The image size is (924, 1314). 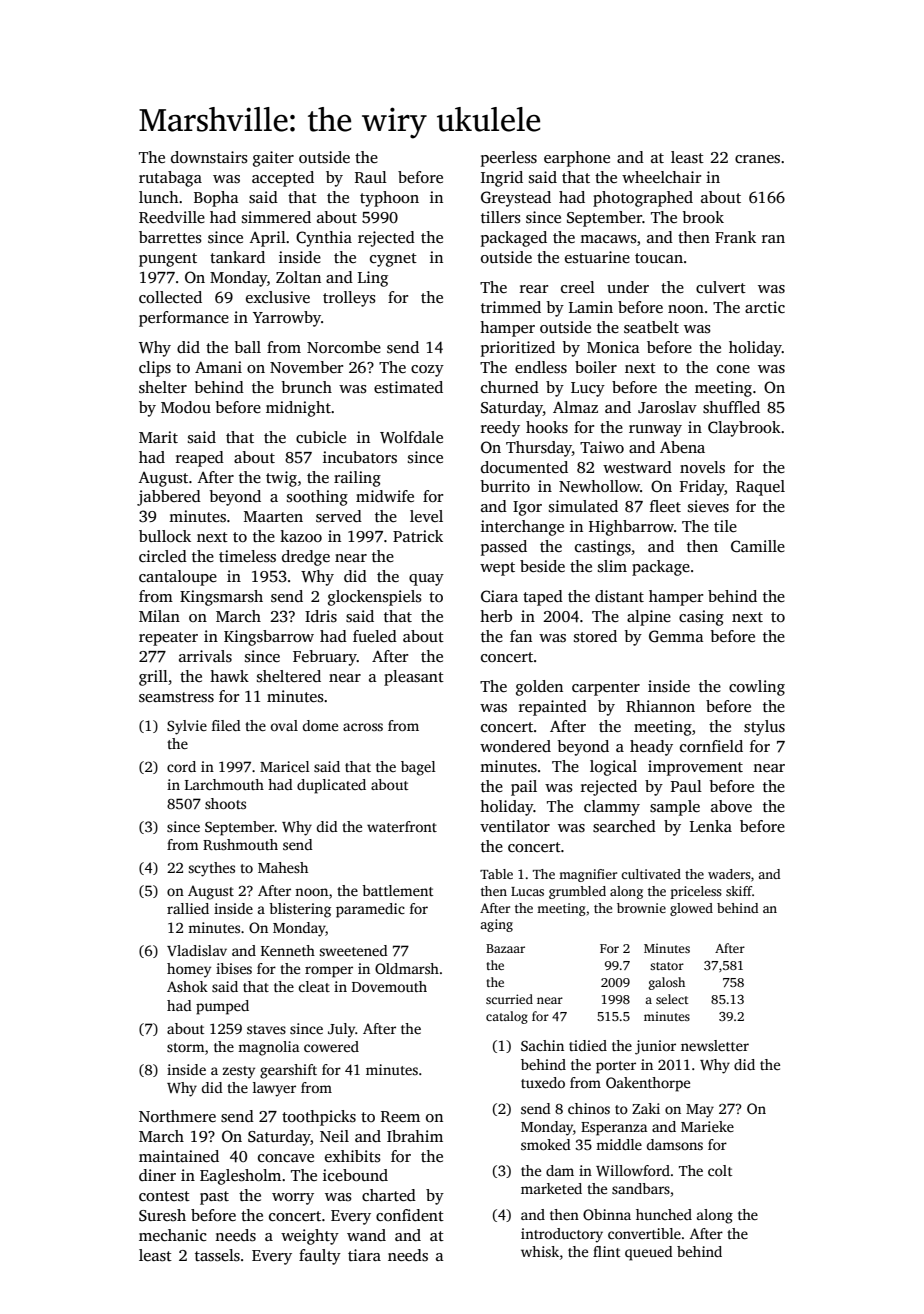 What do you see at coordinates (200, 459) in the document?
I see `reaped` at bounding box center [200, 459].
